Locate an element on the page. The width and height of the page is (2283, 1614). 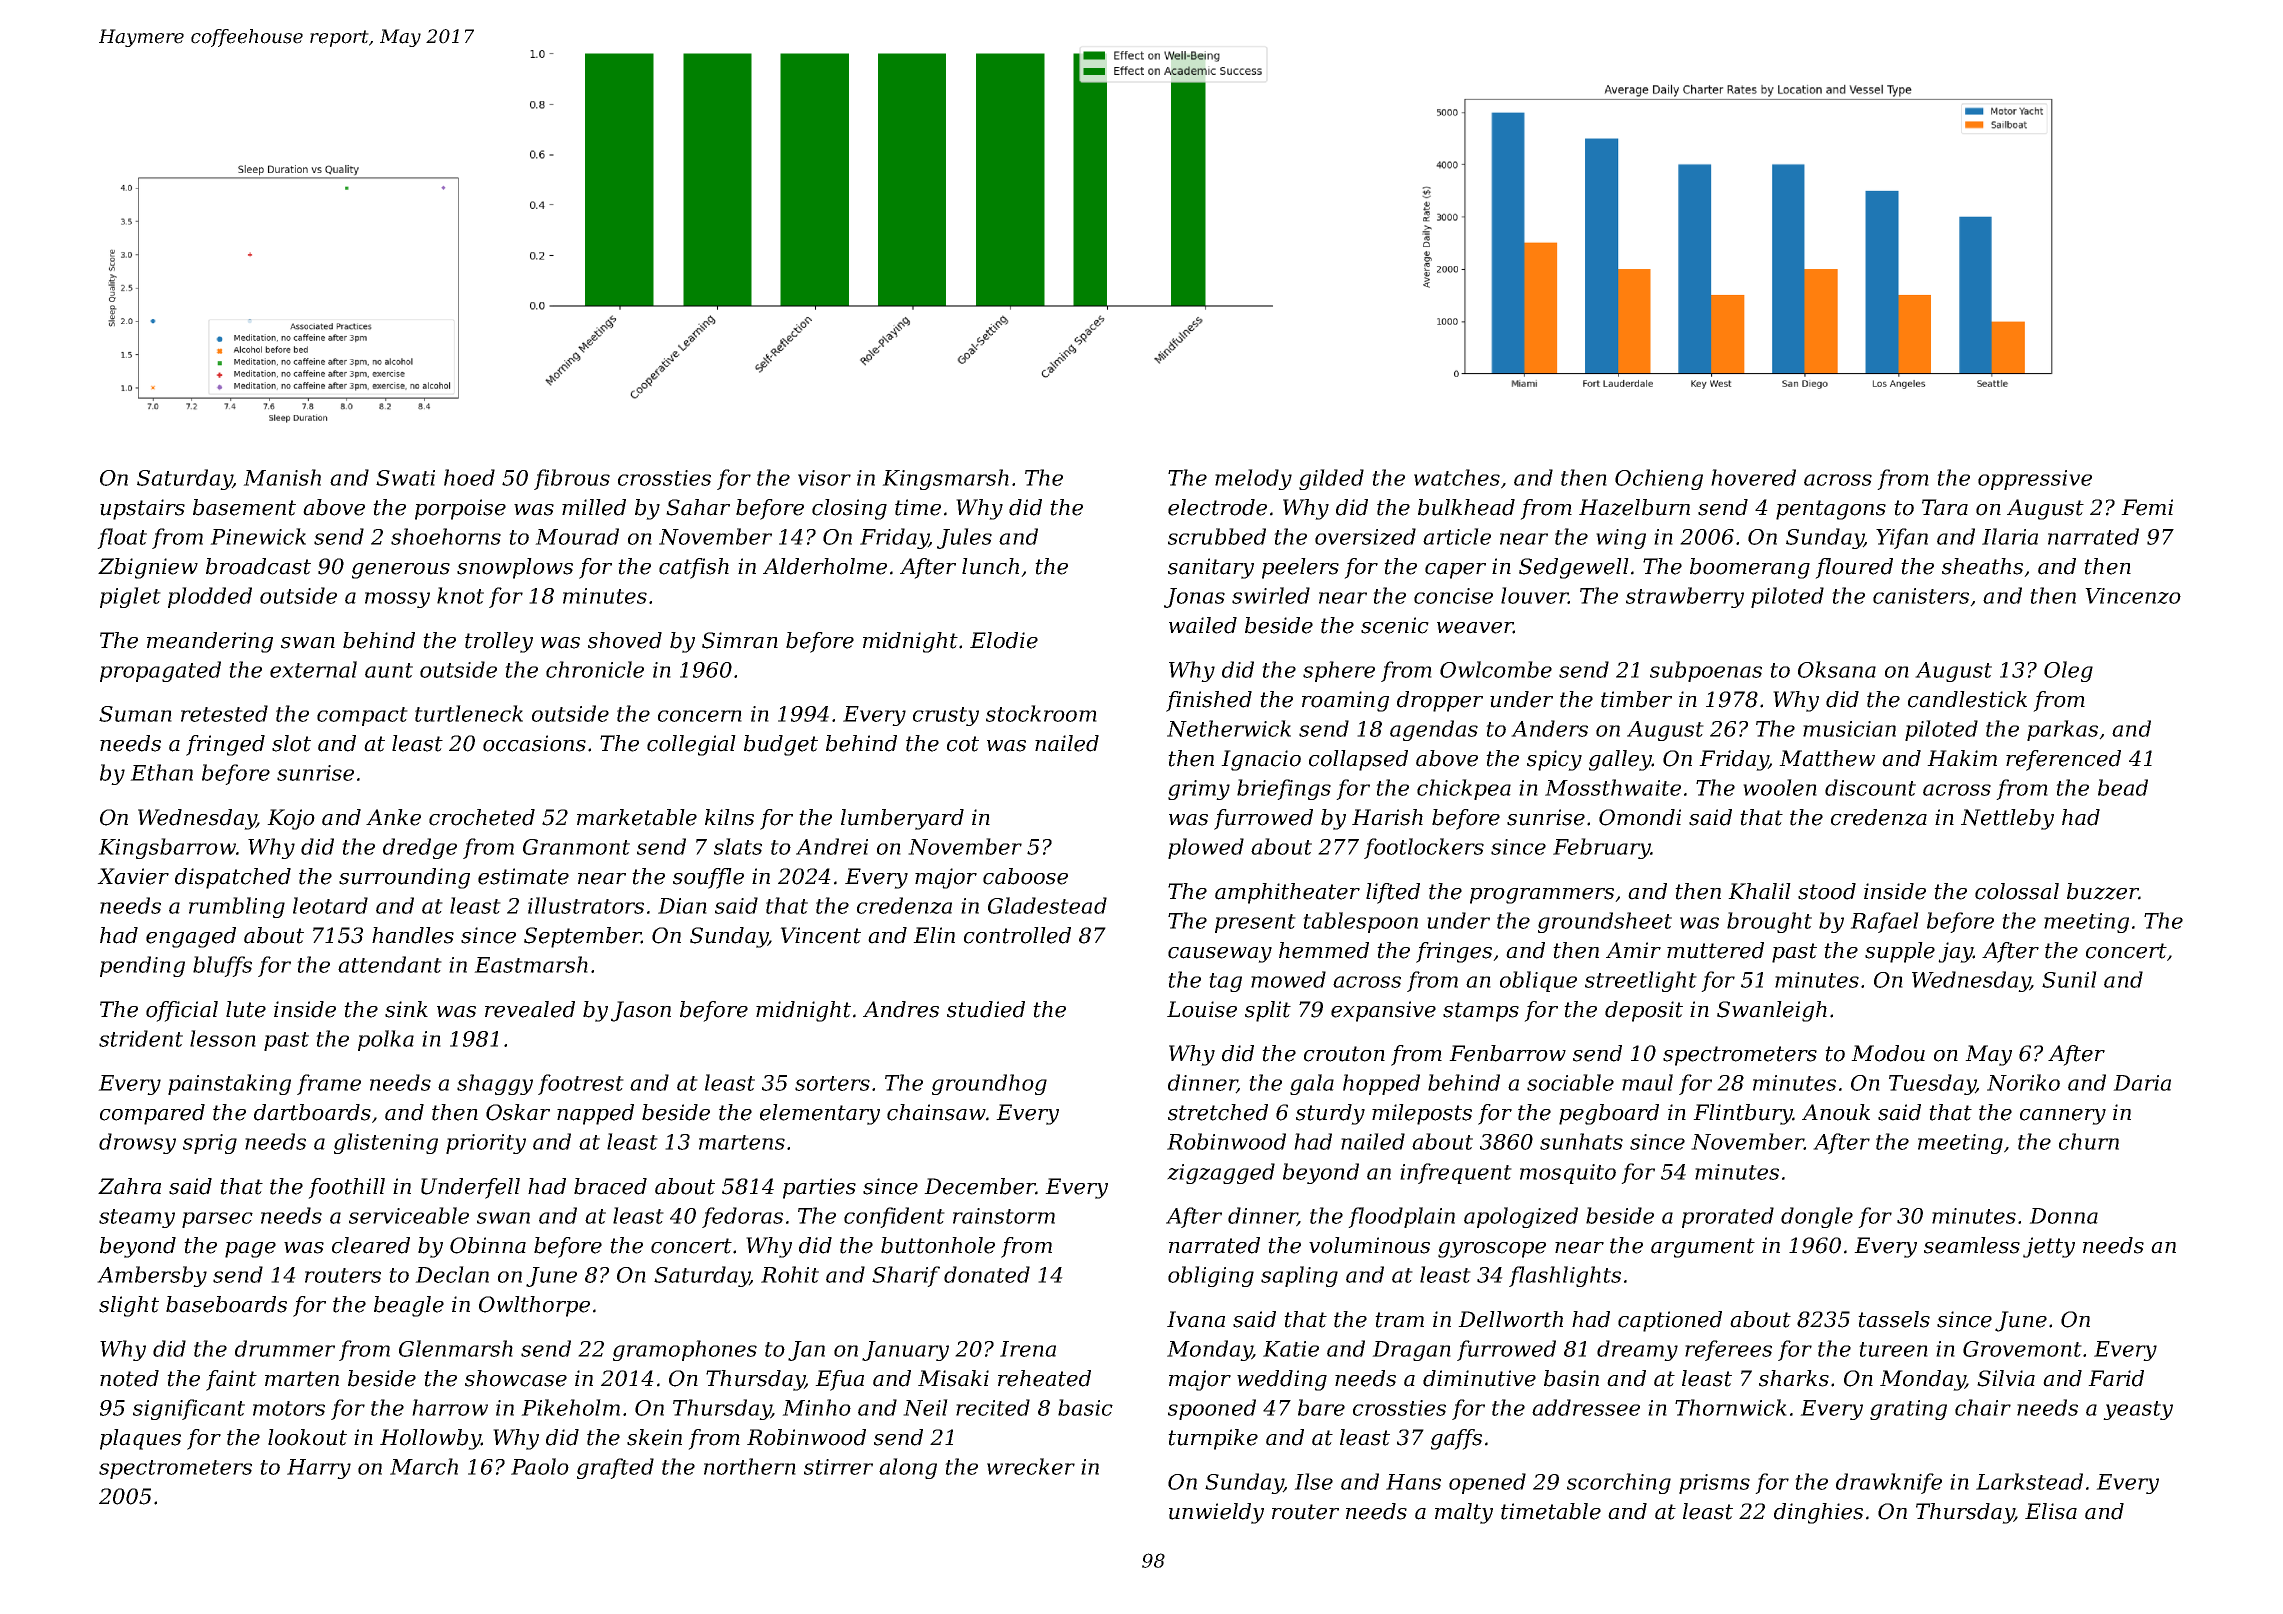
Harry is located at coordinates (319, 1469).
